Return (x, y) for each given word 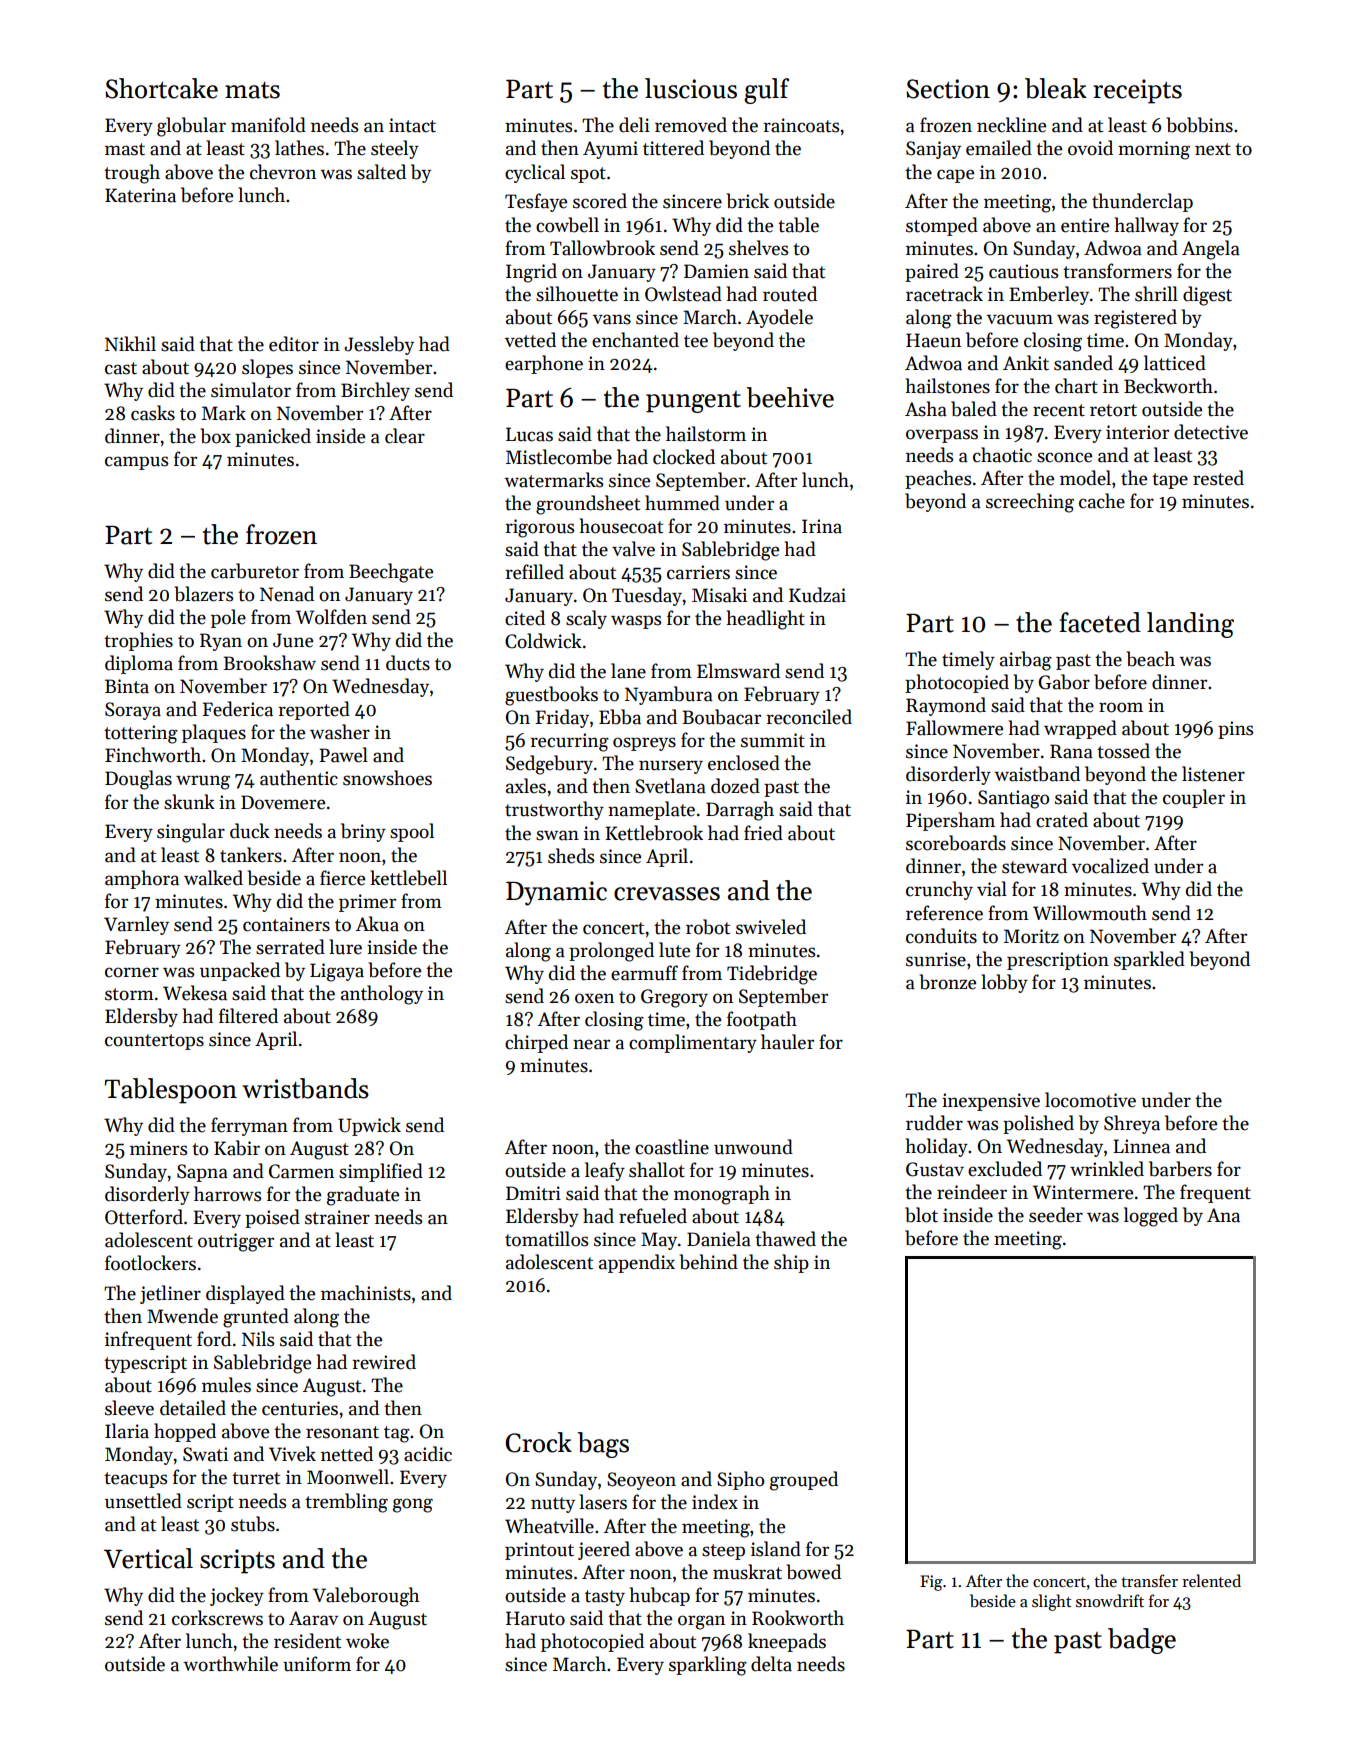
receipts (1137, 91)
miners (158, 1148)
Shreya (1132, 1124)
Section (948, 89)
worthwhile (230, 1664)
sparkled (1149, 960)
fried (763, 833)
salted (381, 172)
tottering (141, 734)
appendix (637, 1263)
